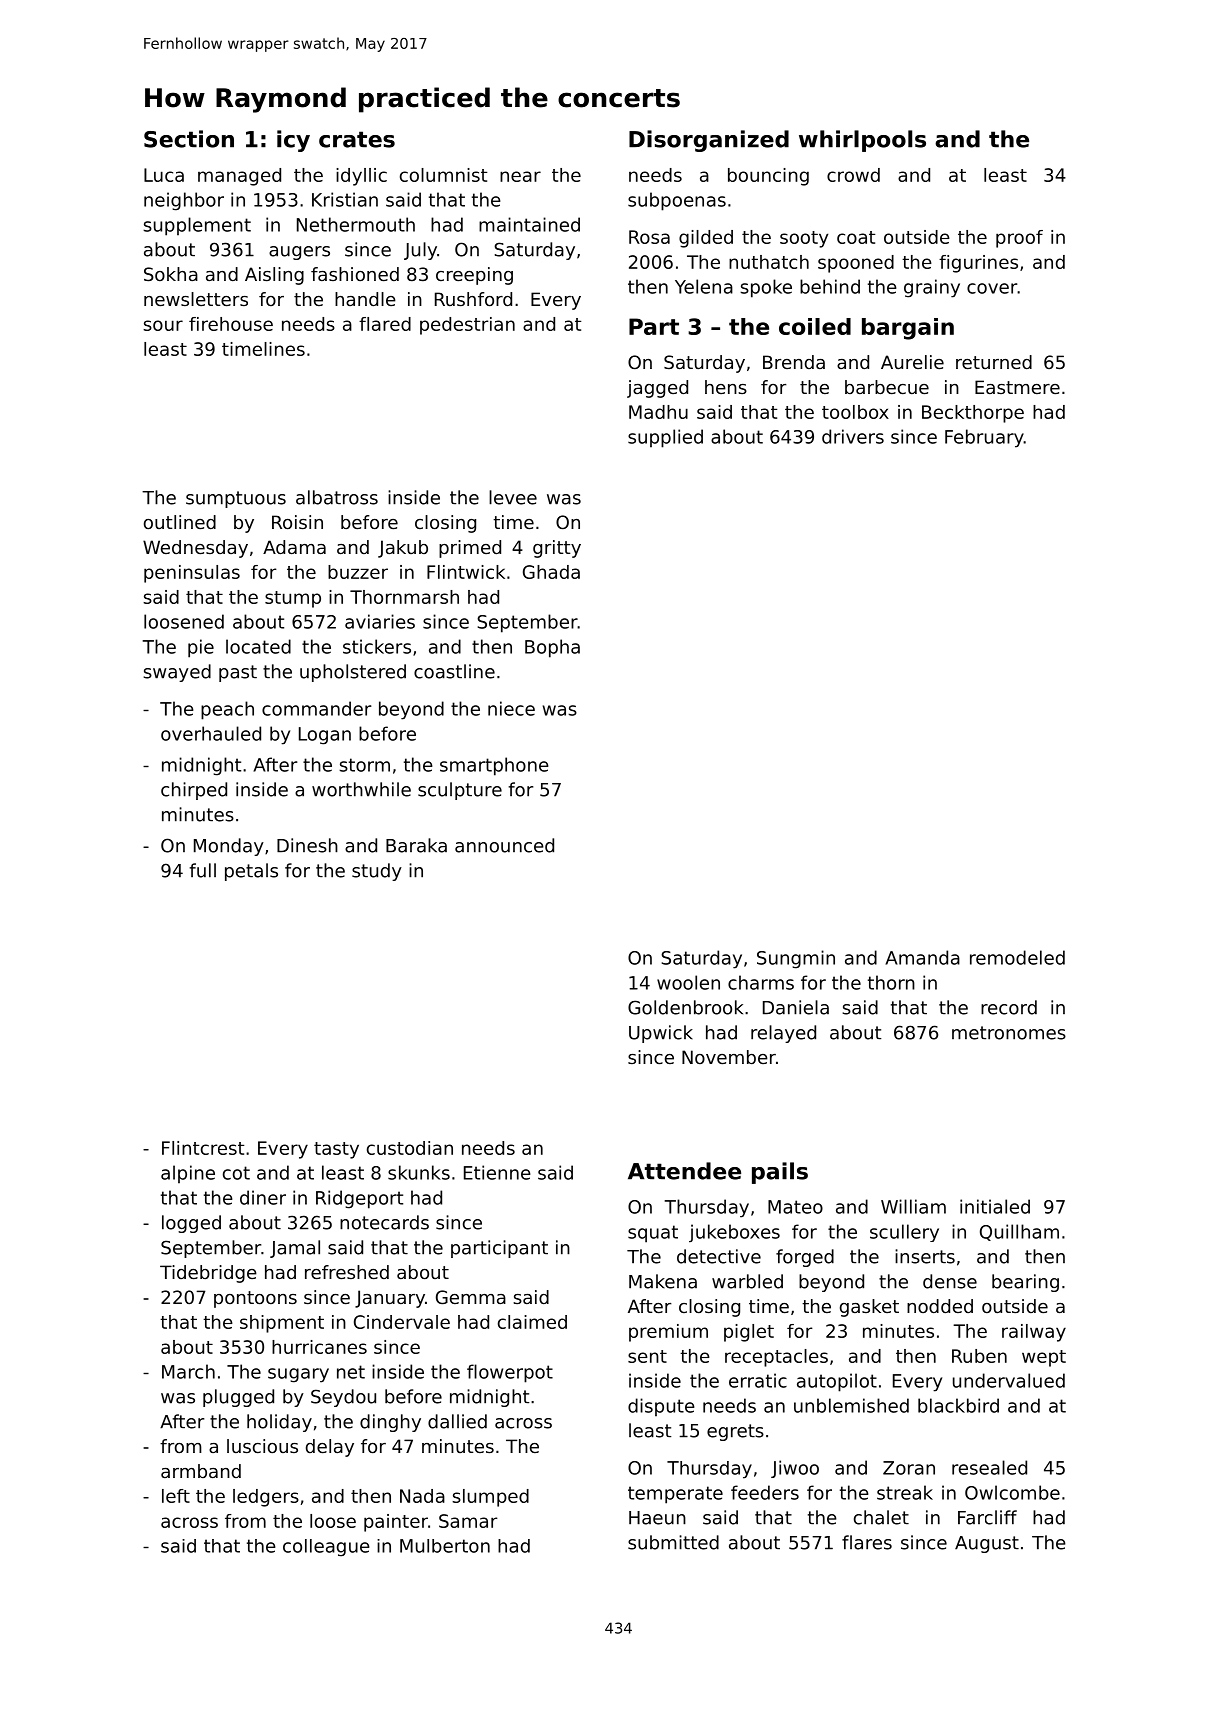  What do you see at coordinates (197, 226) in the page?
I see `supplement` at bounding box center [197, 226].
